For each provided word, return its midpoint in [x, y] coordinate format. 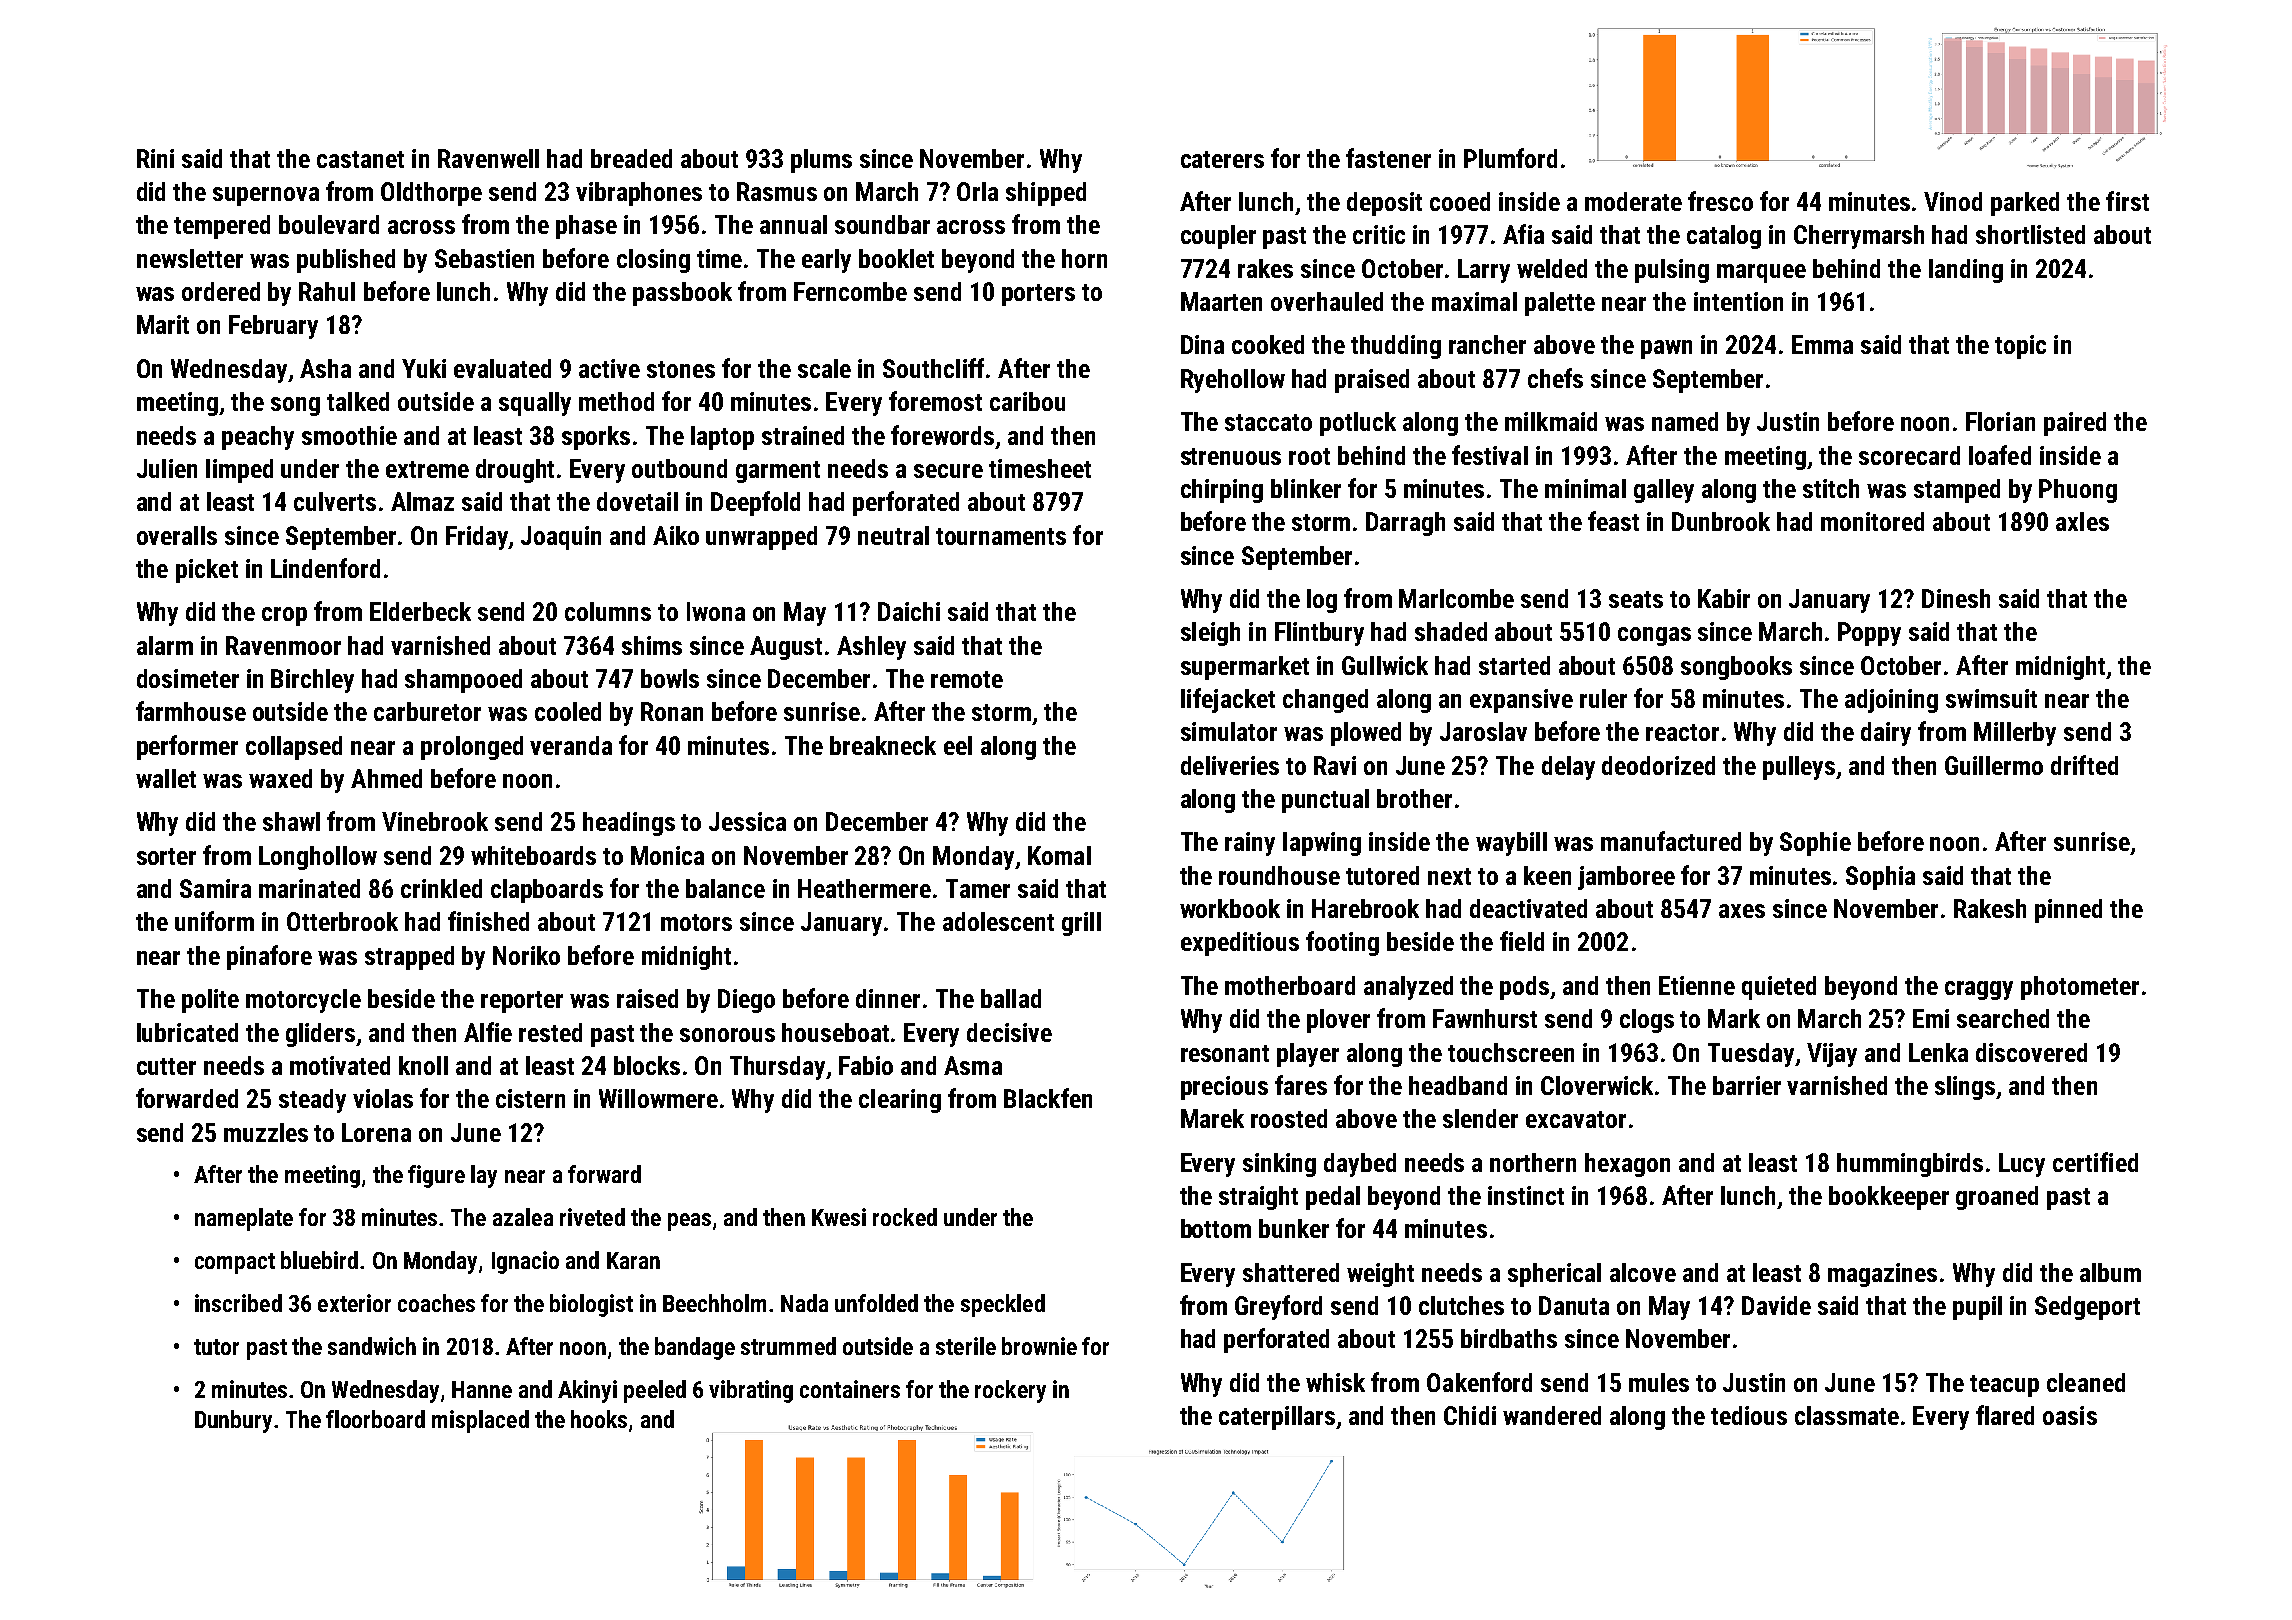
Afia [1523, 234]
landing [1966, 271]
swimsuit [1991, 698]
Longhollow [318, 858]
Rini [155, 158]
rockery [1010, 1391]
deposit [1384, 204]
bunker [1294, 1228]
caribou [1027, 401]
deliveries [1230, 765]
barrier [1747, 1085]
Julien [167, 468]
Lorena [376, 1132]
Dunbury [233, 1421]
